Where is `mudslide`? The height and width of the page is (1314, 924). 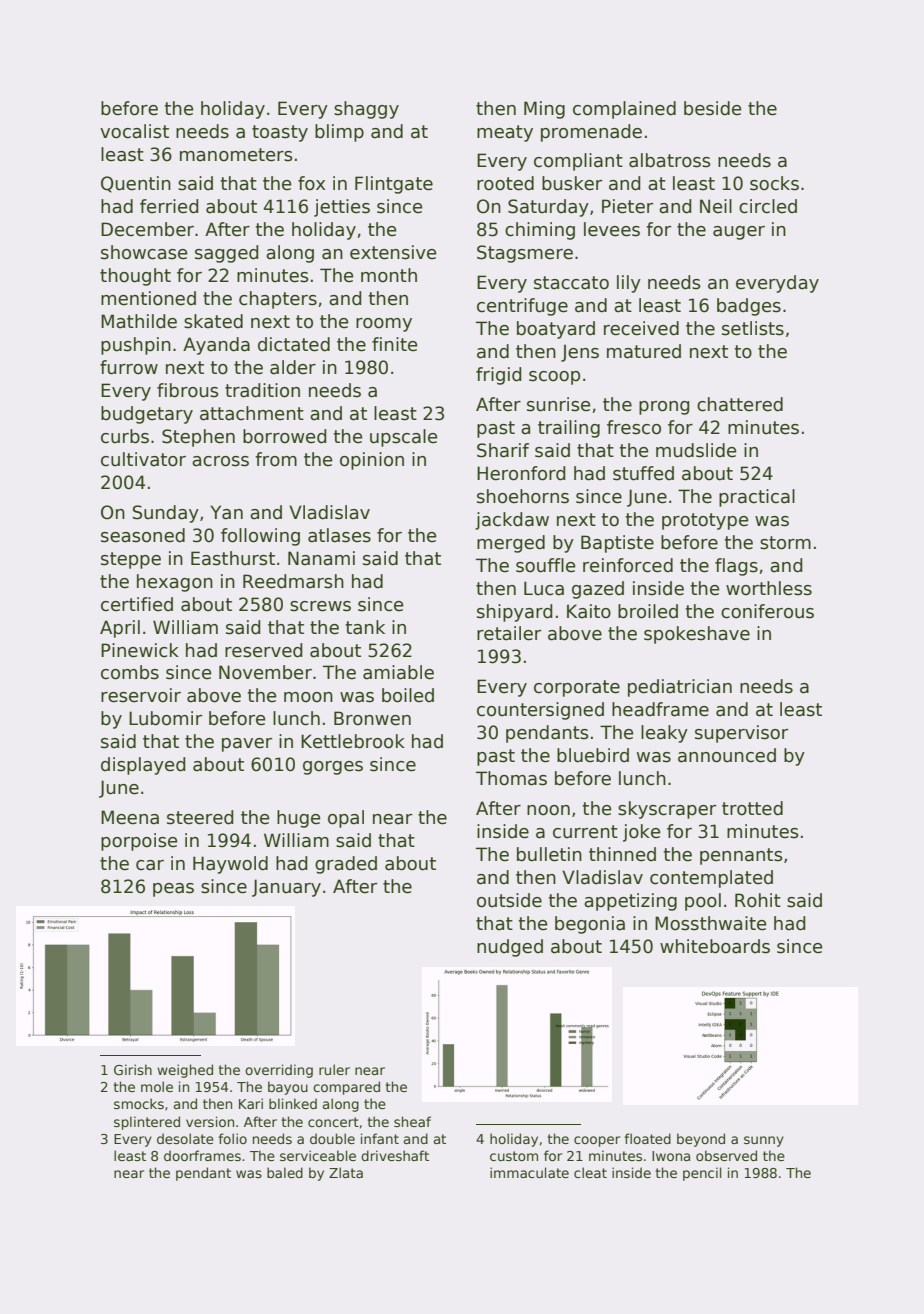 mudslide is located at coordinates (696, 450).
